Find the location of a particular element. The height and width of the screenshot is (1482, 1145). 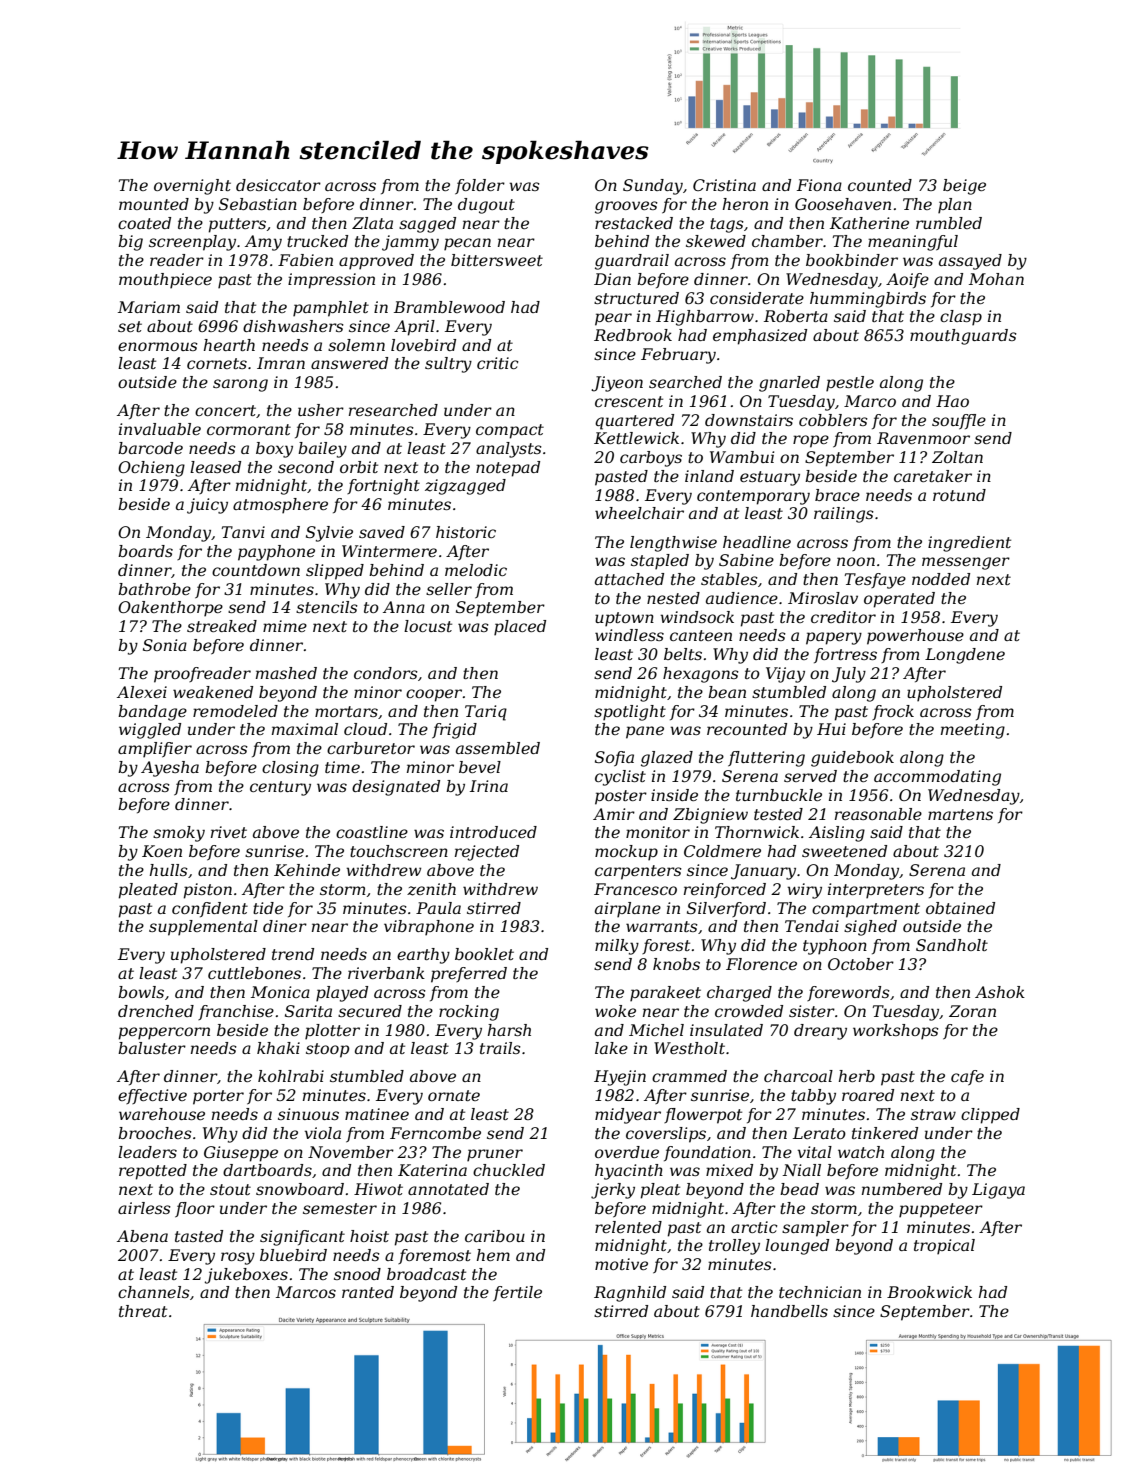

threat is located at coordinates (143, 1311).
